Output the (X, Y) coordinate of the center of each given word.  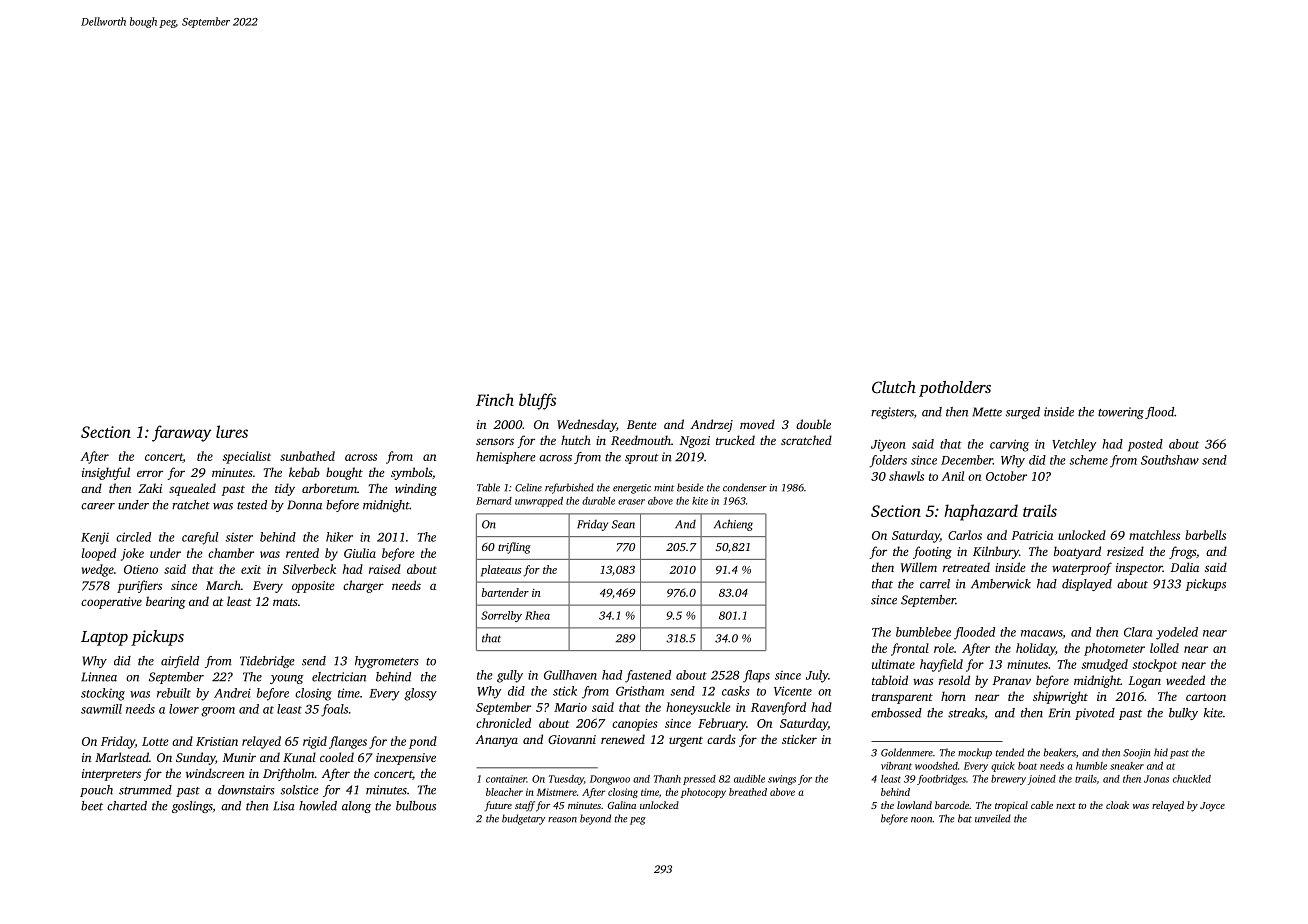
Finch (495, 399)
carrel (935, 584)
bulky (1183, 714)
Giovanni (572, 739)
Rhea (537, 615)
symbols (411, 473)
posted (1145, 445)
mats (285, 602)
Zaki (150, 488)
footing (932, 552)
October (1006, 476)
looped (99, 554)
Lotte (155, 741)
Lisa (284, 806)
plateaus (501, 571)
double (813, 424)
